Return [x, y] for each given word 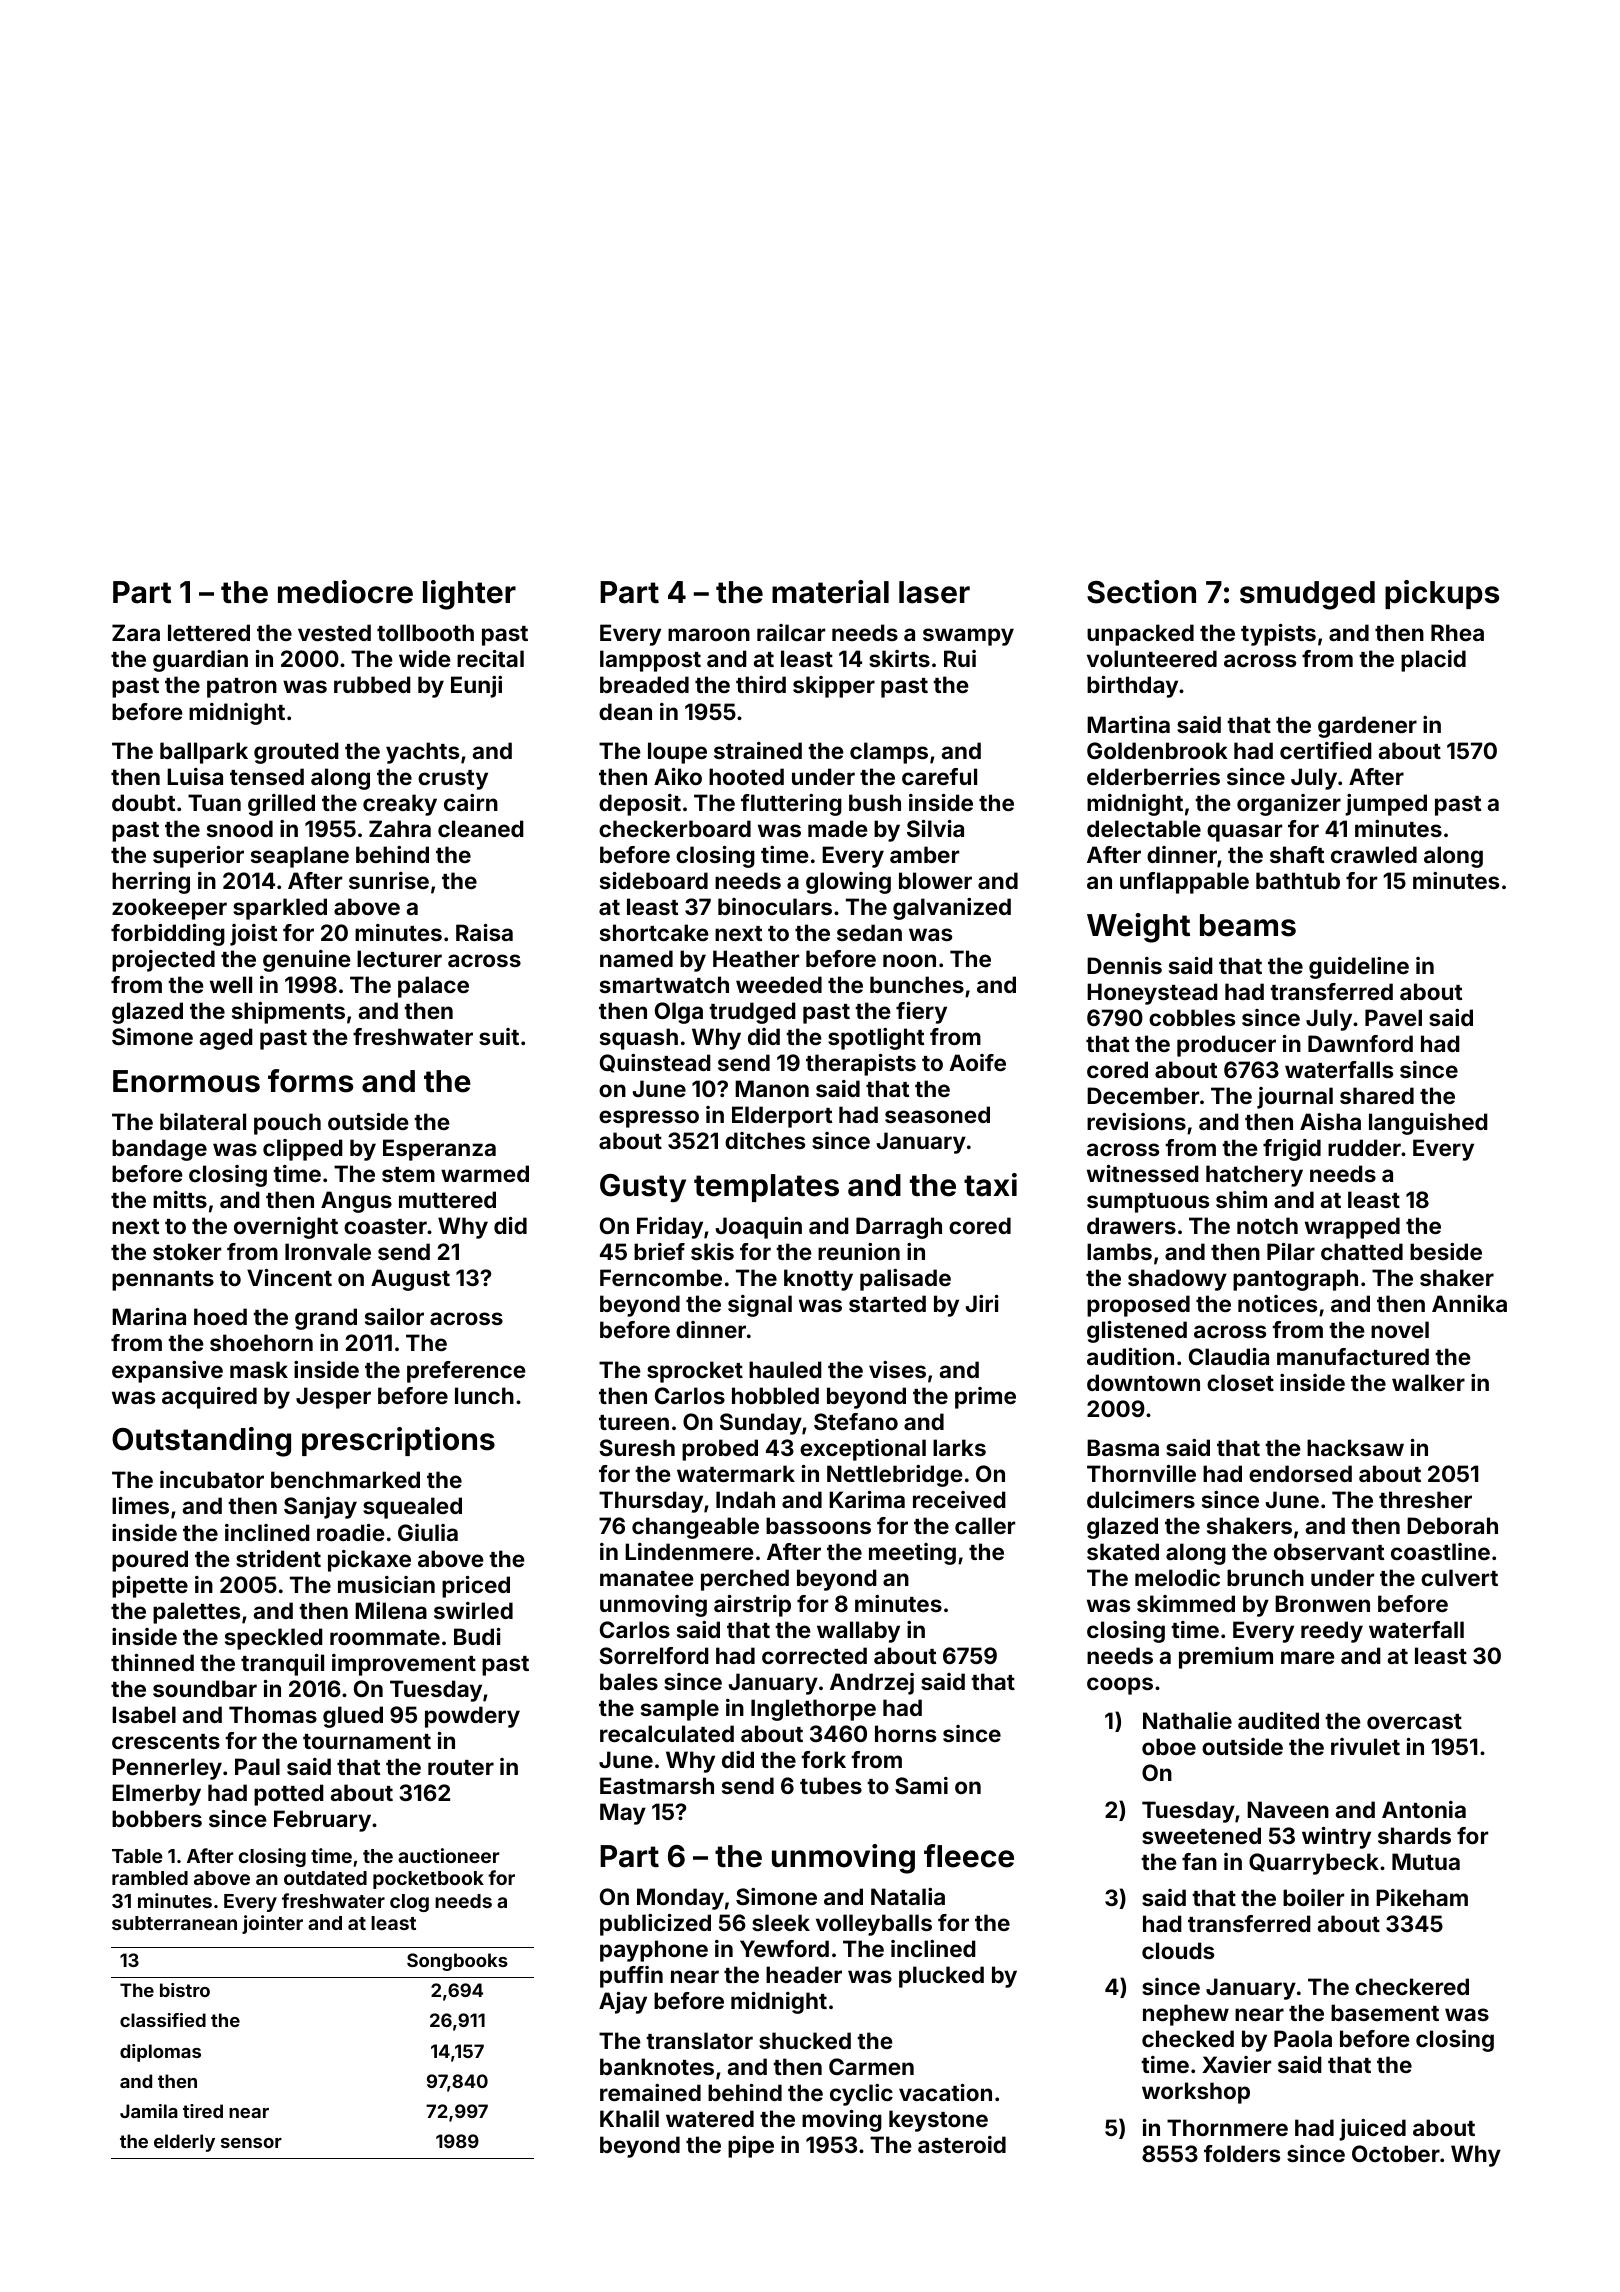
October [1396, 2153]
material [830, 592]
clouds [1178, 1950]
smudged [1307, 595]
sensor [251, 2143]
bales [629, 1681]
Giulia [428, 1532]
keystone [938, 2121]
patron [242, 688]
